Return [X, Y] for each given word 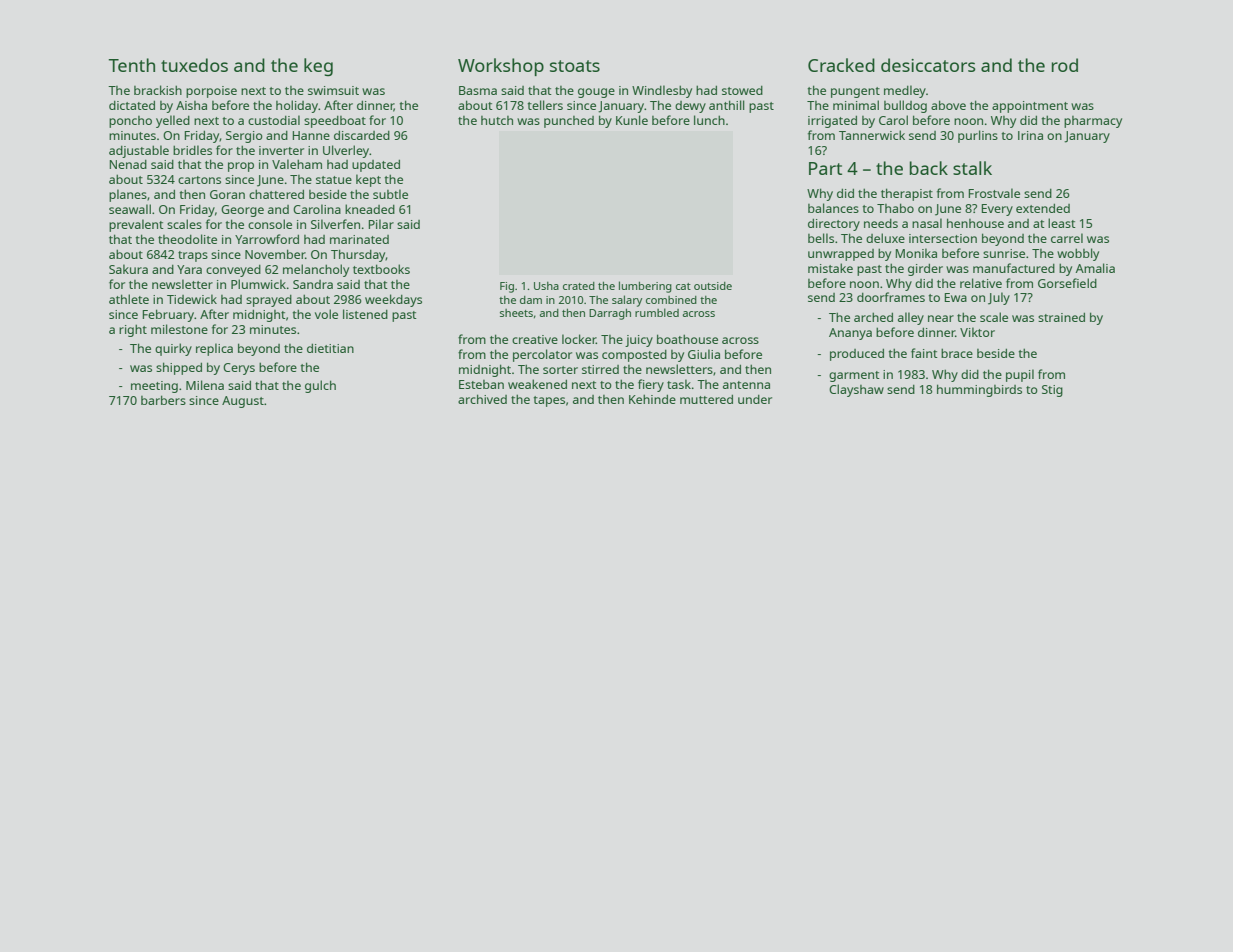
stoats [575, 66]
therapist [907, 194]
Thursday [358, 255]
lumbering [645, 287]
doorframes [891, 297]
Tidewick [192, 299]
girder [925, 270]
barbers [163, 400]
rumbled [657, 312]
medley [905, 91]
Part [825, 168]
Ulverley [346, 151]
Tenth [132, 65]
